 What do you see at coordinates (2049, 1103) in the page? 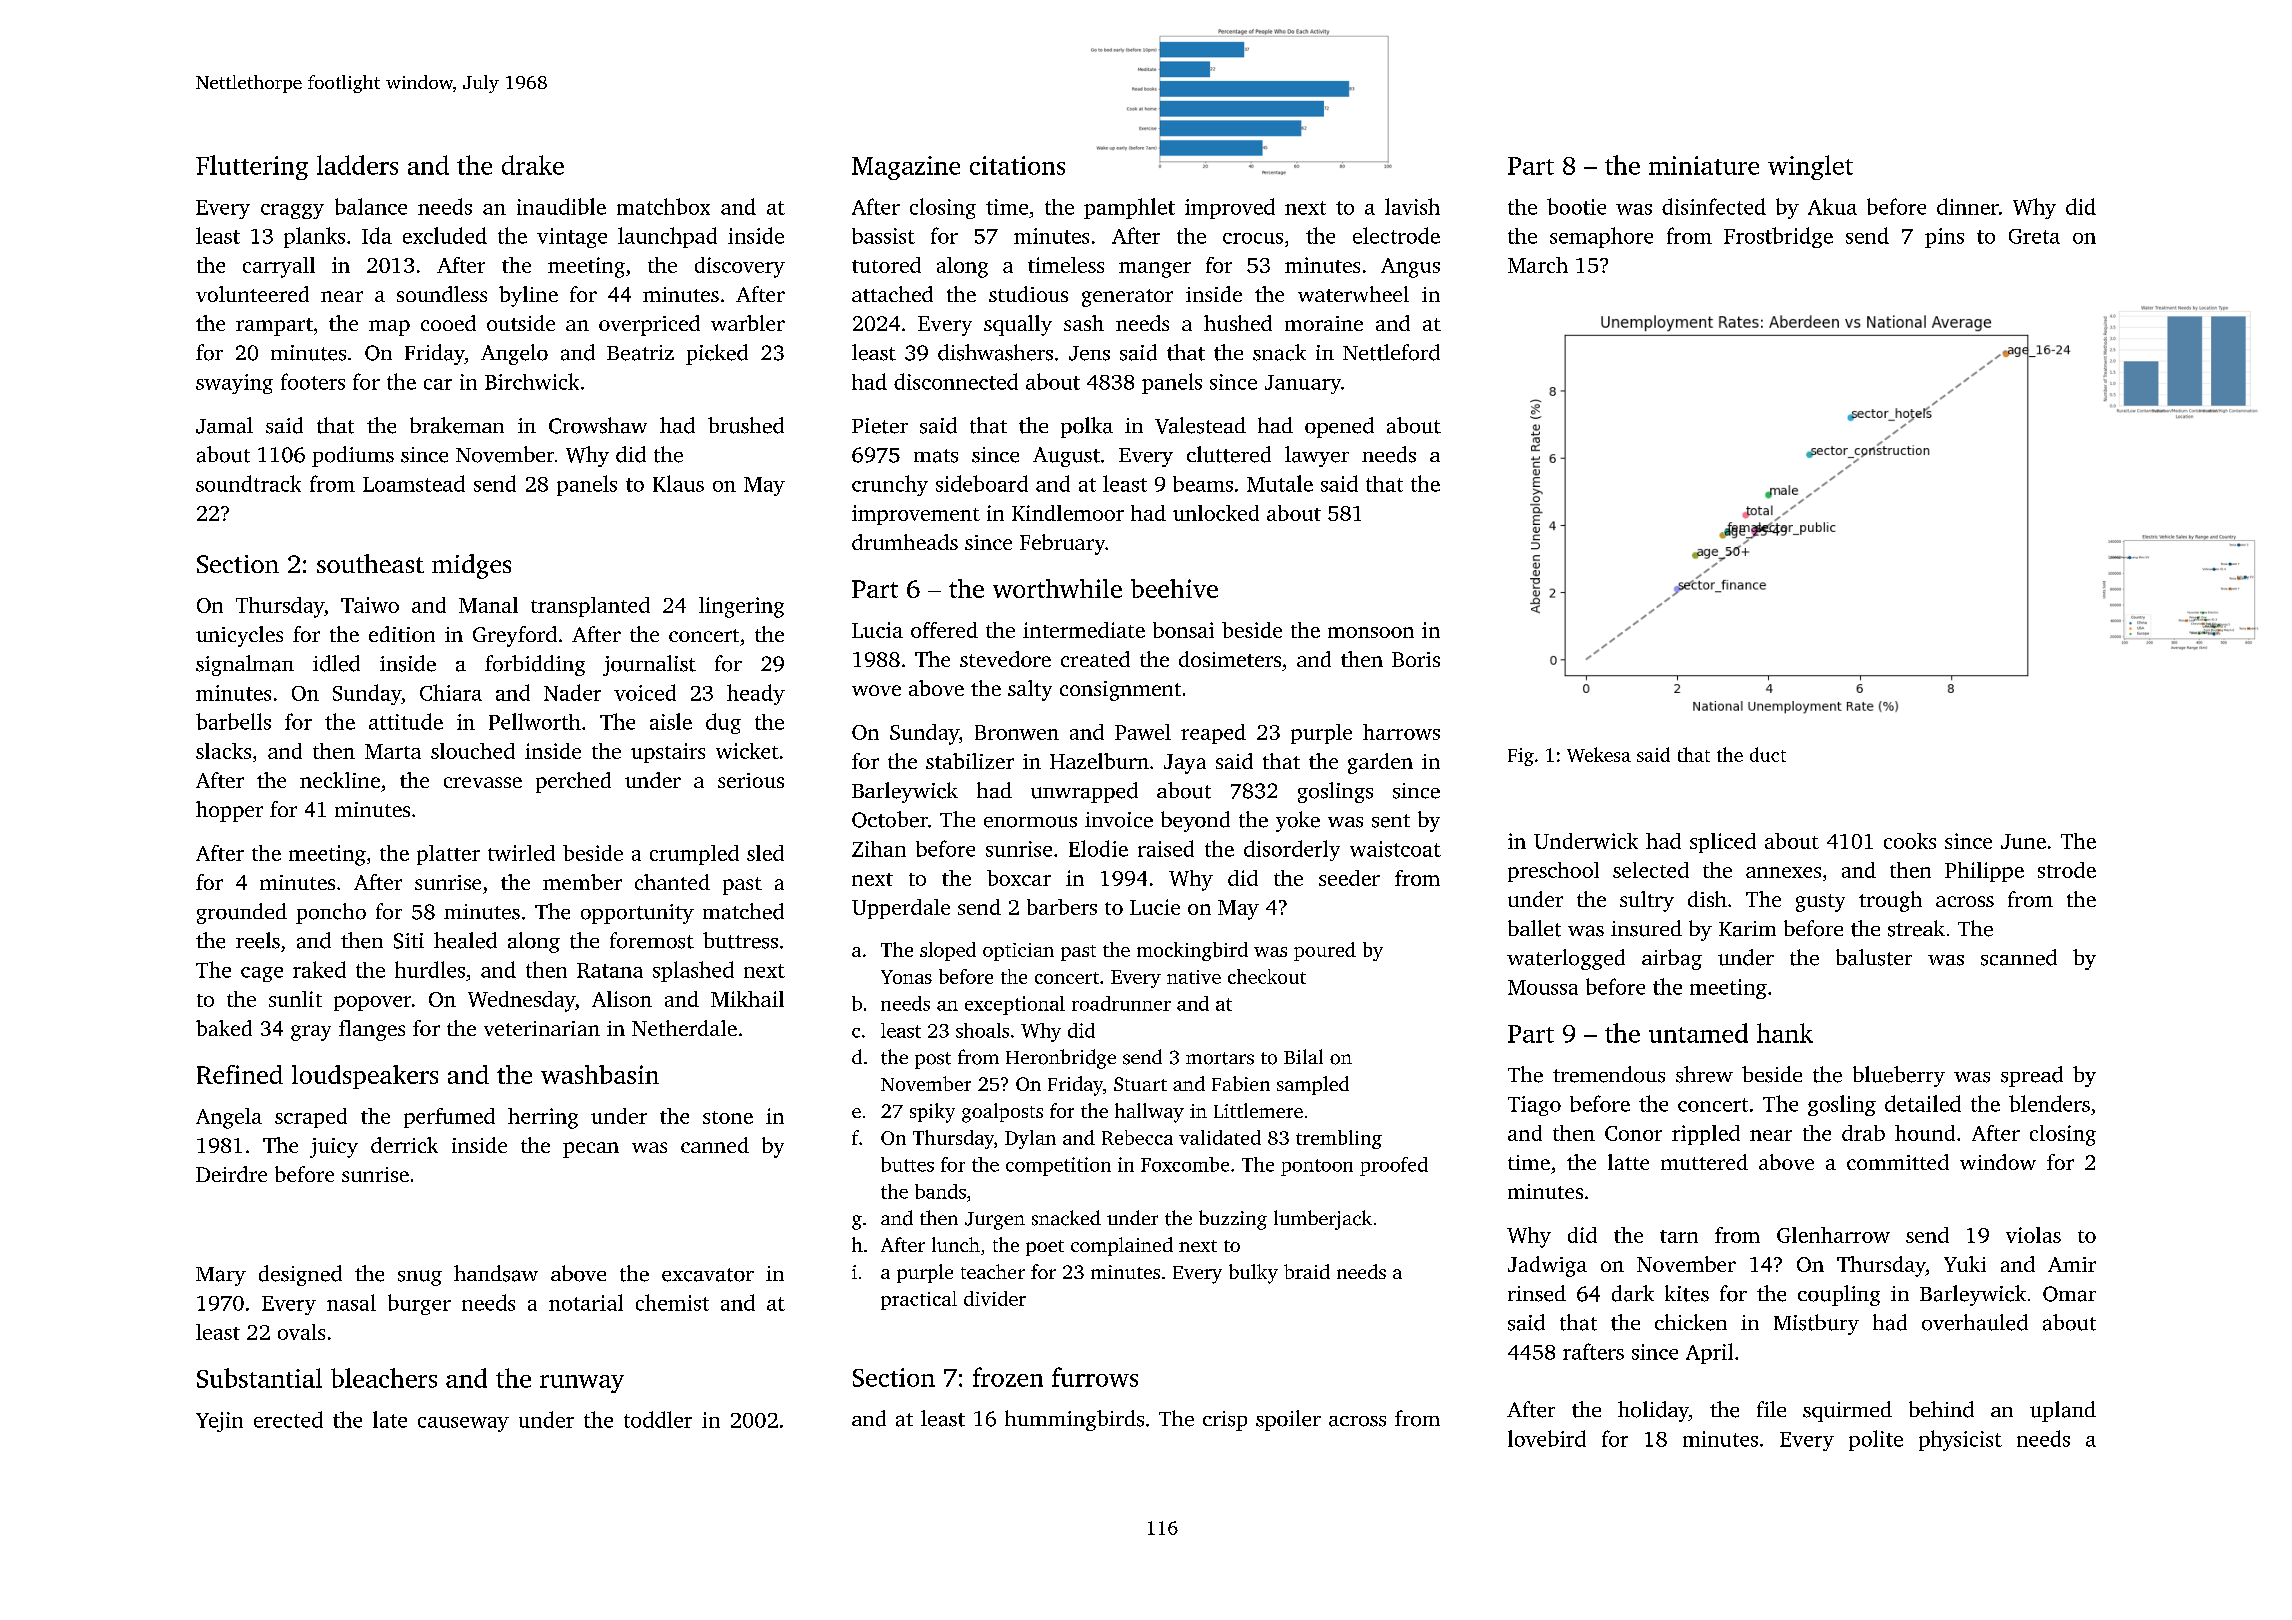
I see `blenders` at bounding box center [2049, 1103].
